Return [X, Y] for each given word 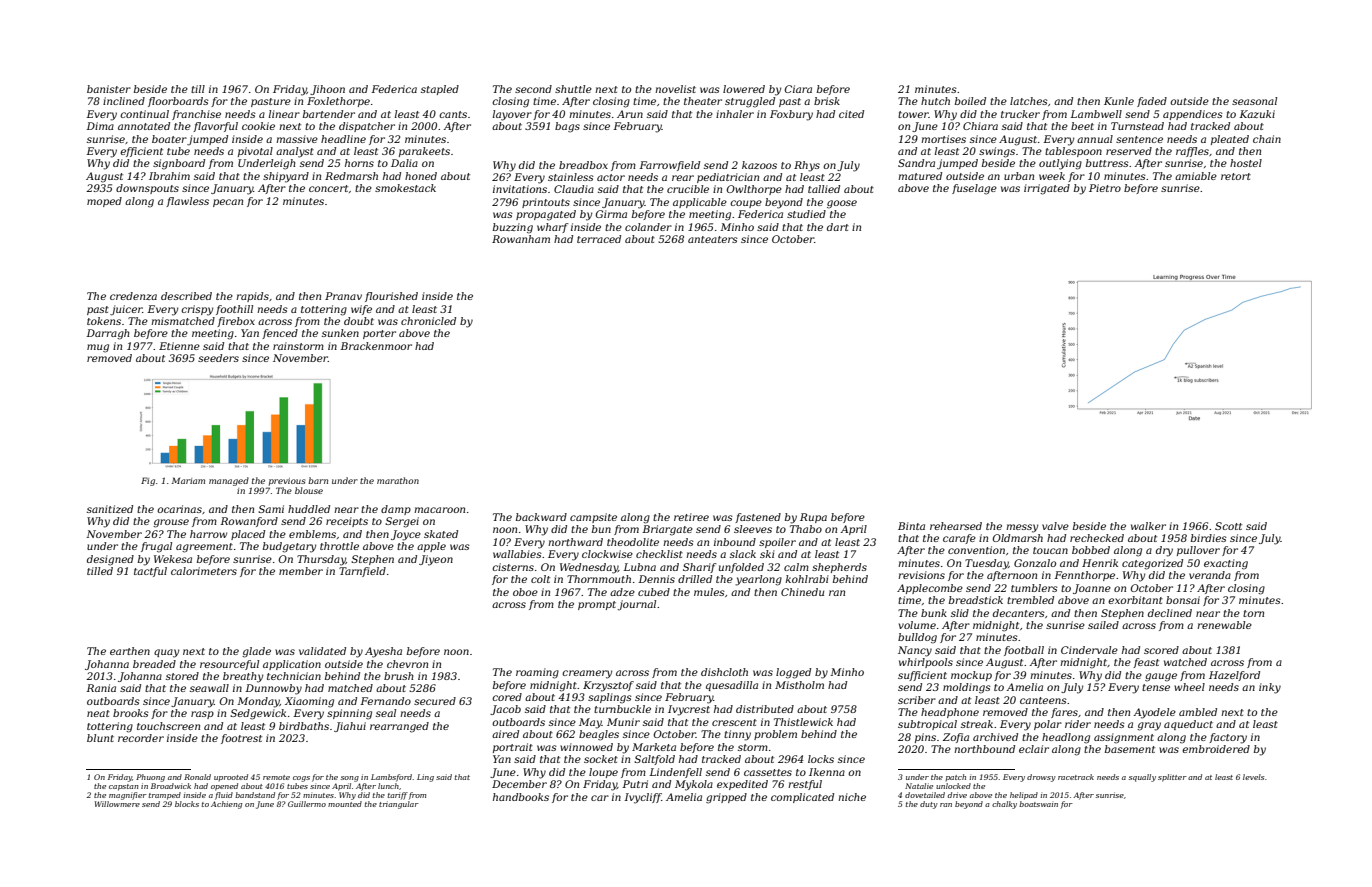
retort [1236, 176]
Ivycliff [643, 798]
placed [248, 535]
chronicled [428, 321]
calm [796, 567]
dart [838, 227]
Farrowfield [669, 166]
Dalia [404, 163]
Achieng [226, 805]
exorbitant [1135, 600]
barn [318, 480]
